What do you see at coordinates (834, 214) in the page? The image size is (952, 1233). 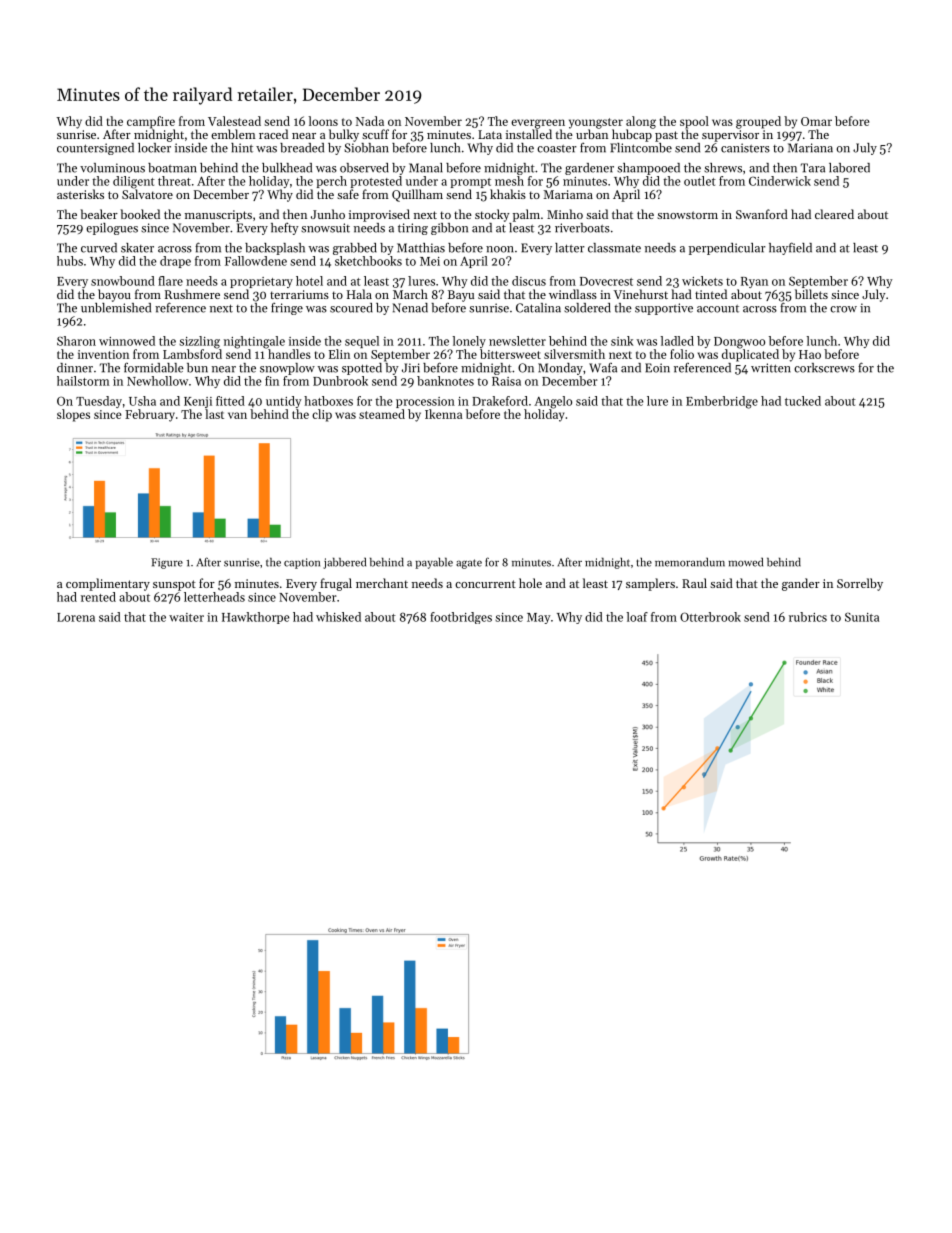 I see `cleared` at bounding box center [834, 214].
